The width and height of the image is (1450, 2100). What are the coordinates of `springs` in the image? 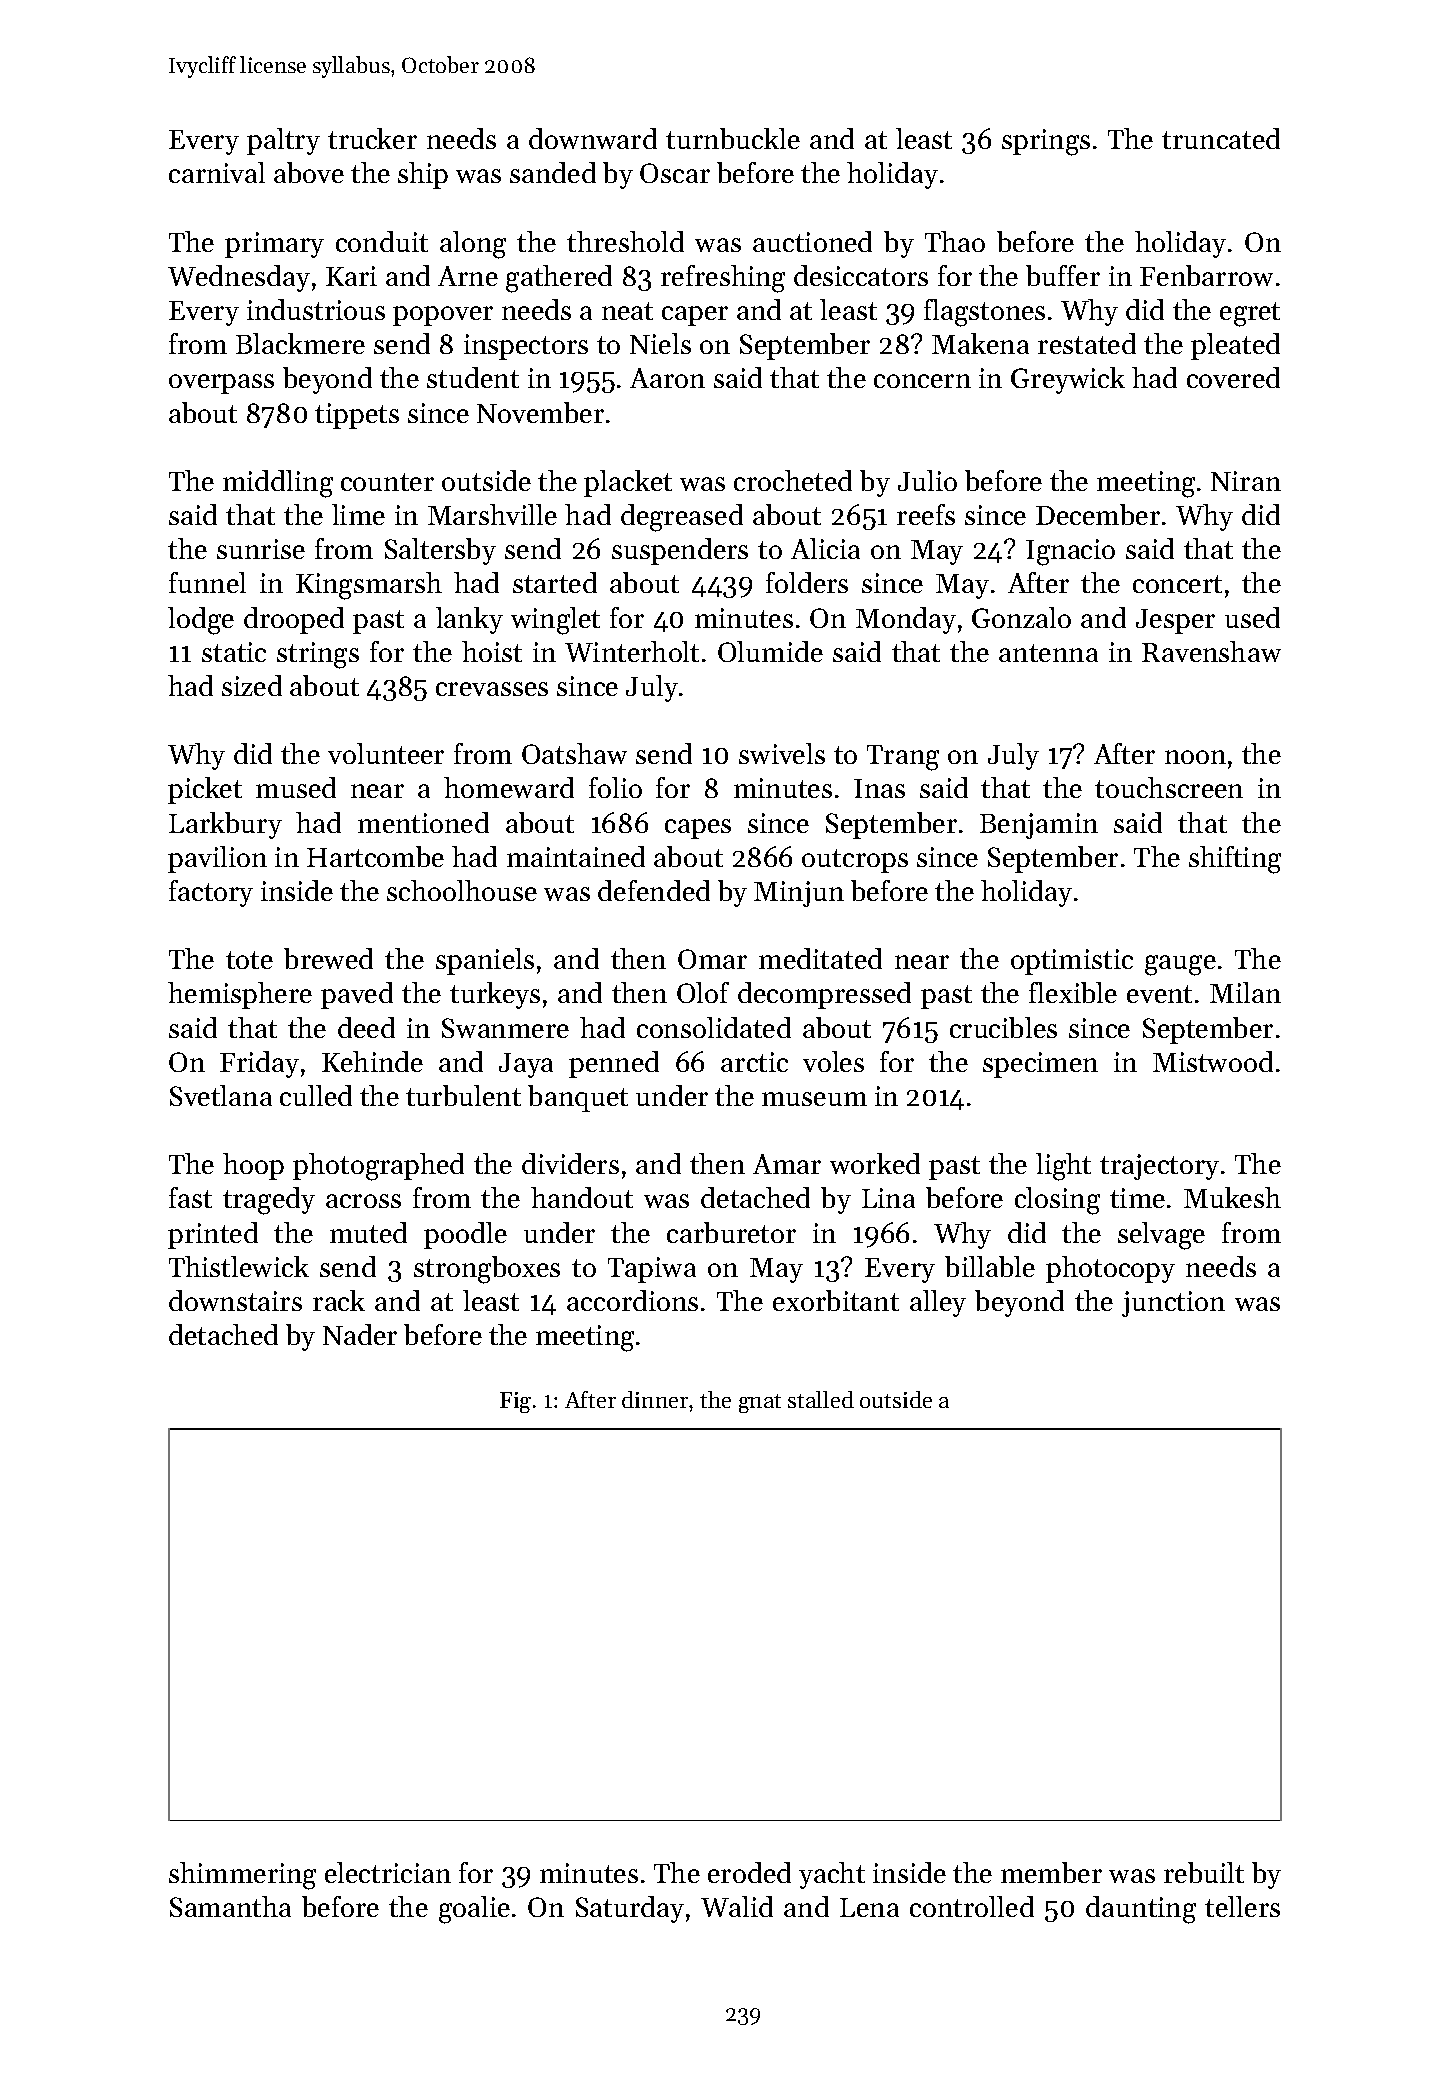 It's located at (1046, 142).
